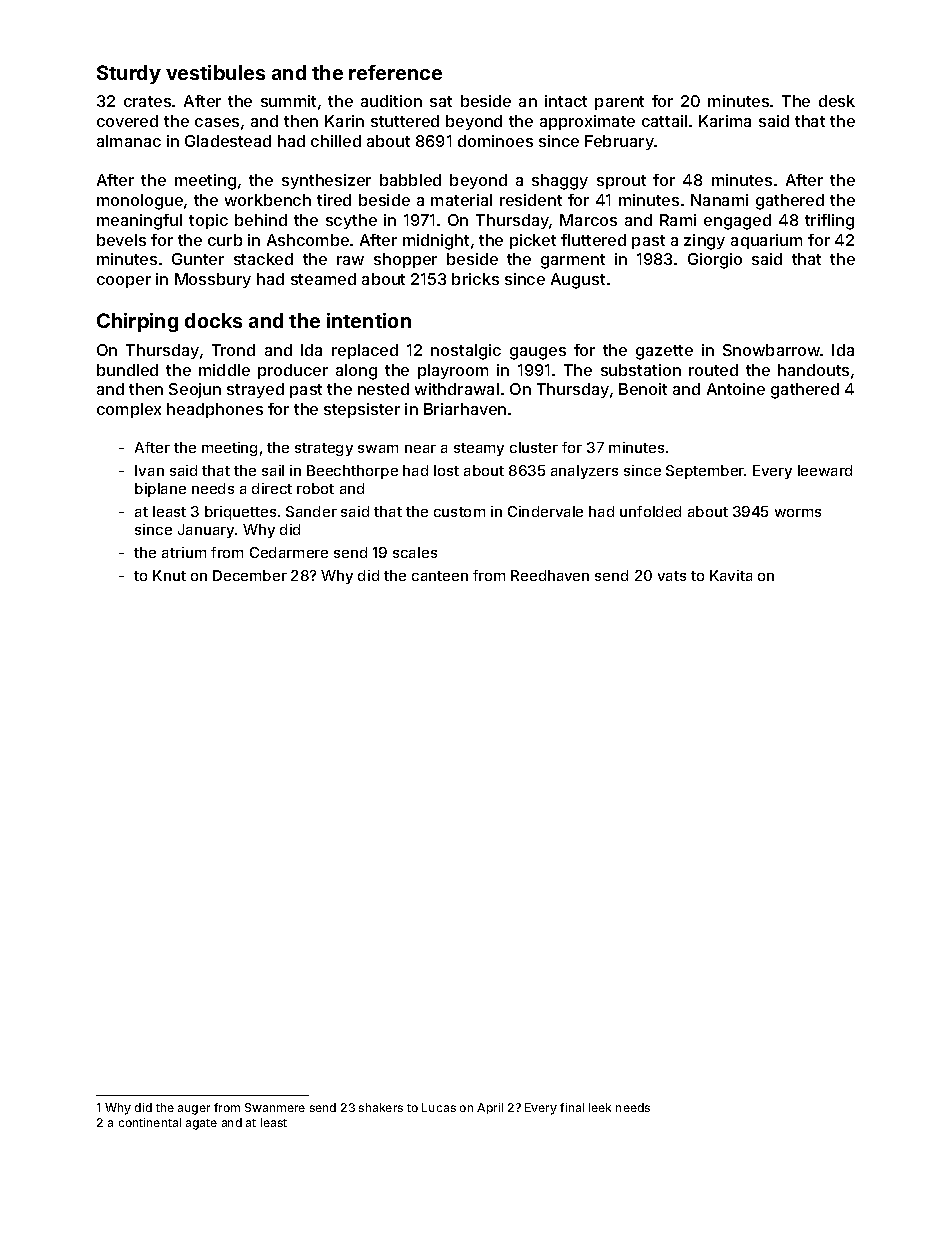 Image resolution: width=952 pixels, height=1233 pixels. What do you see at coordinates (194, 1110) in the screenshot?
I see `auger` at bounding box center [194, 1110].
